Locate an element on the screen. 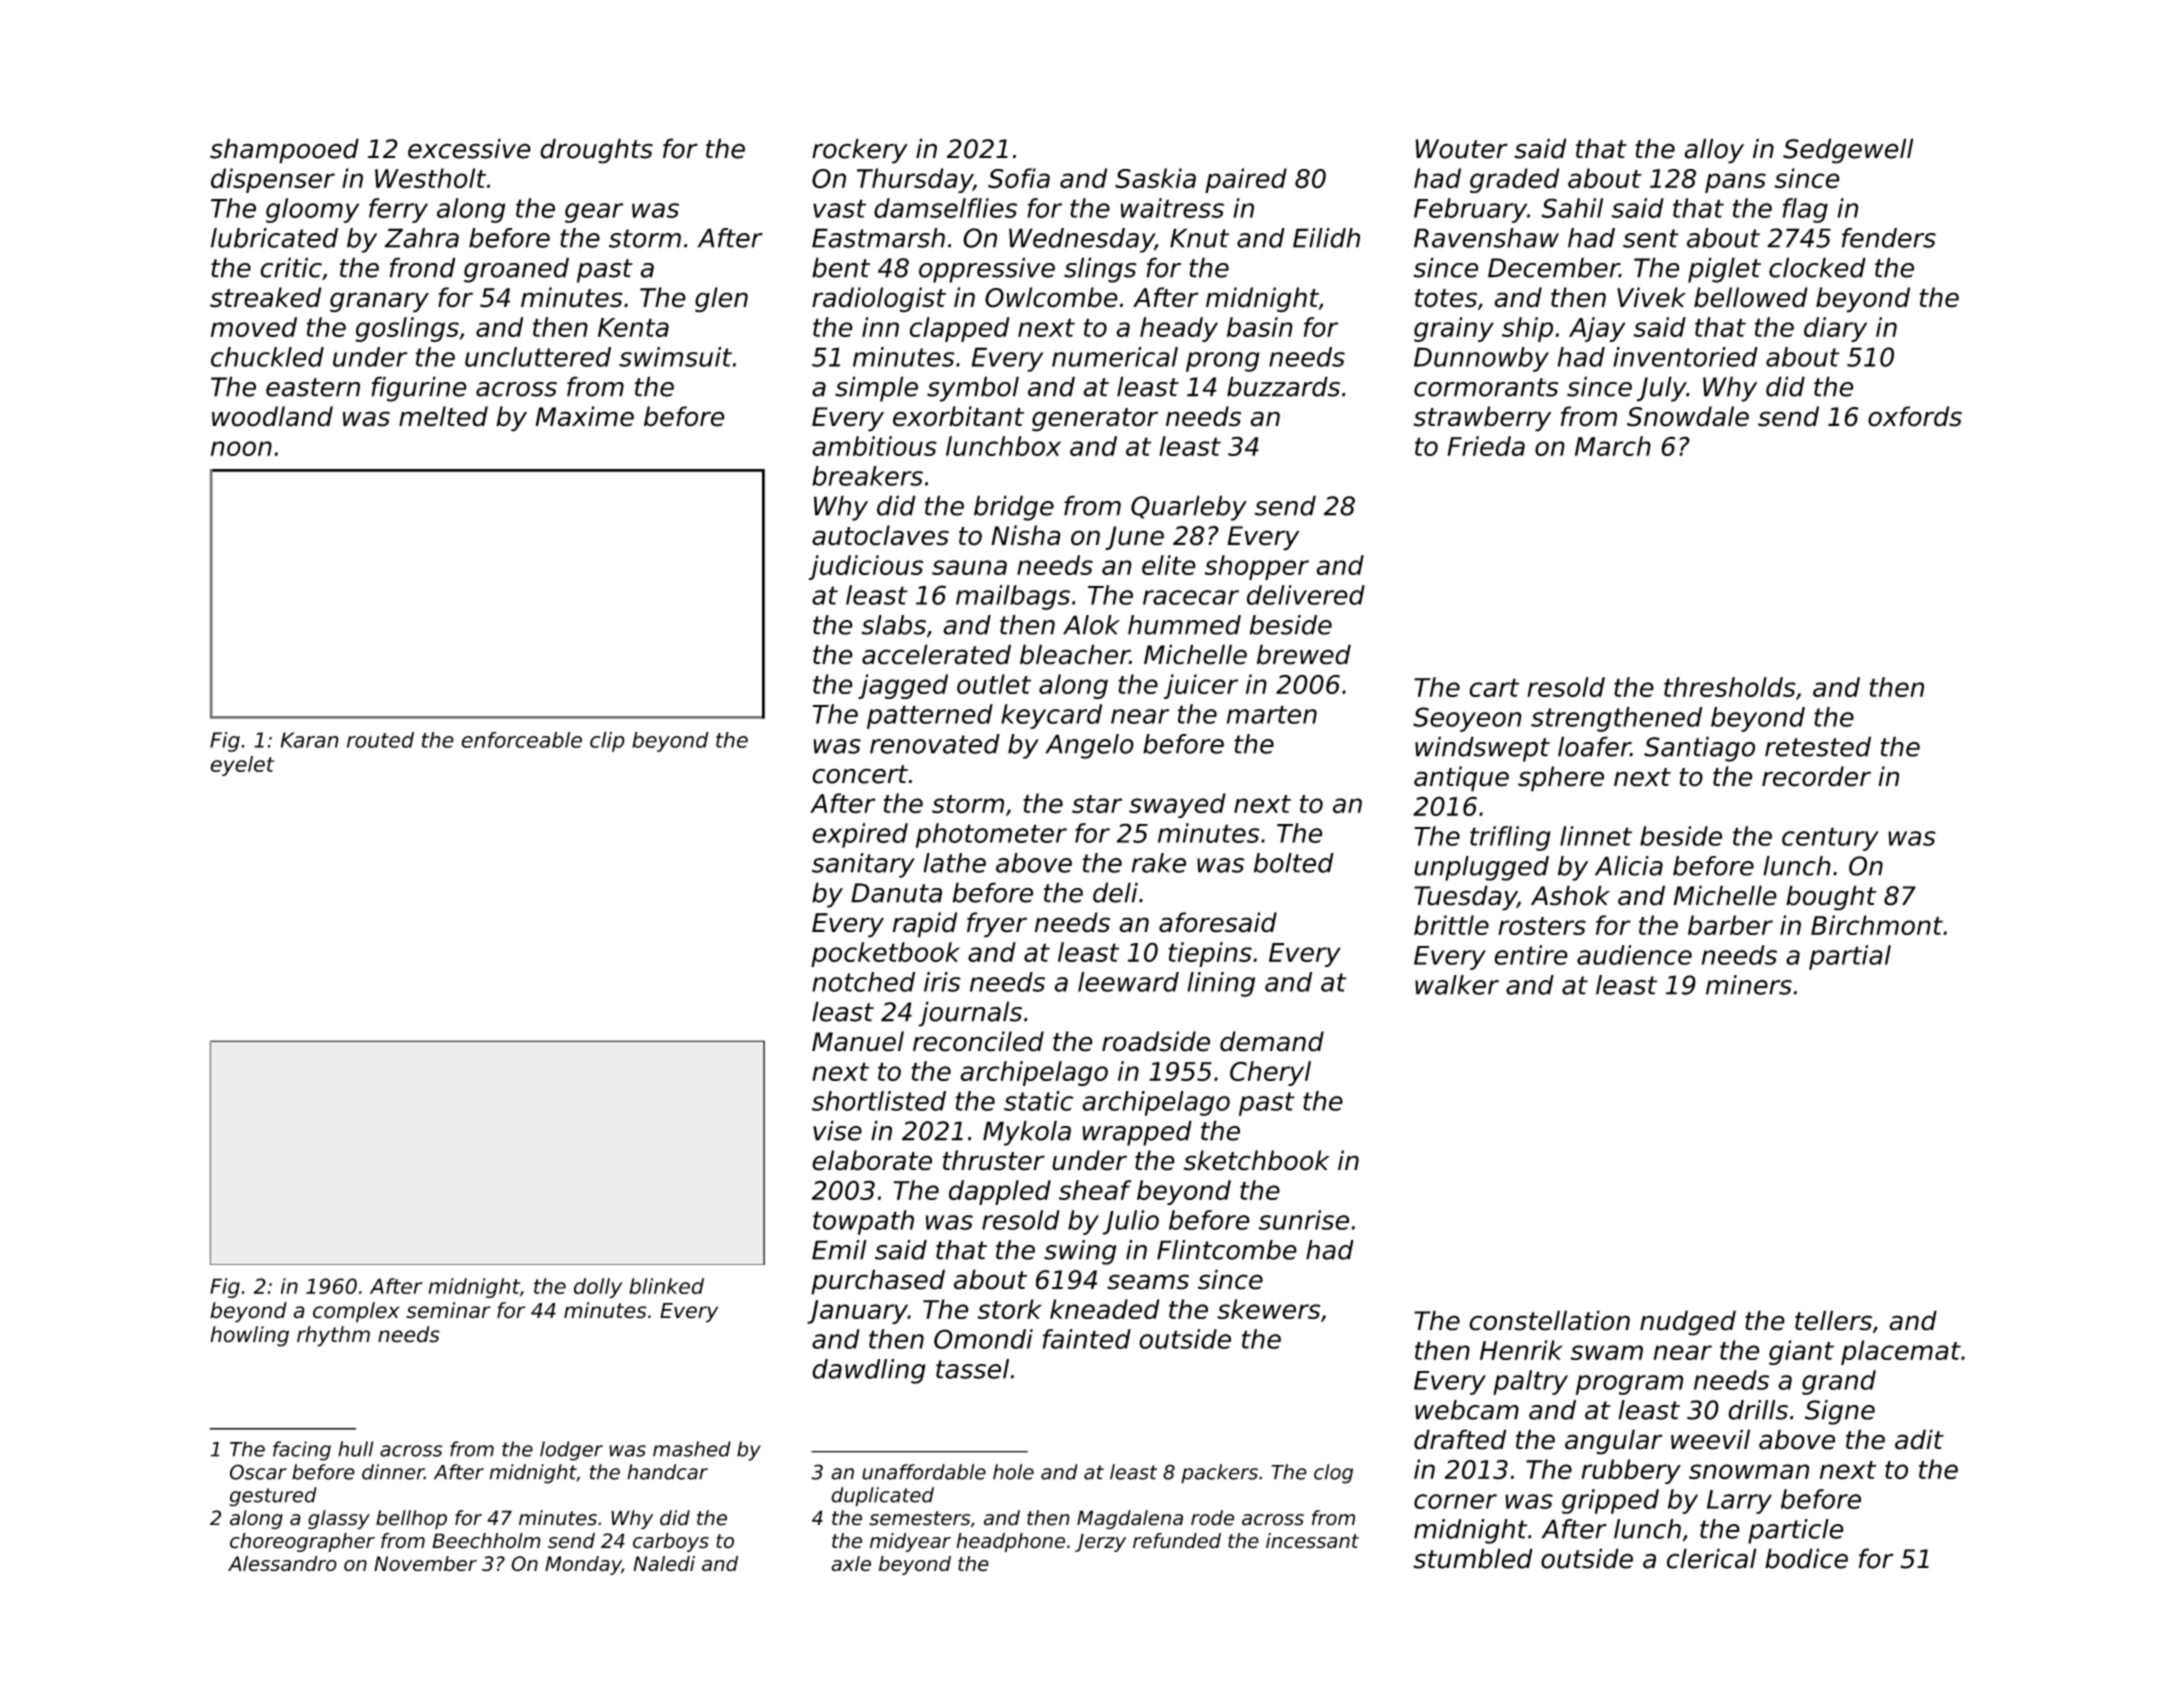 This screenshot has width=2178, height=1683. Alessandro is located at coordinates (282, 1564).
